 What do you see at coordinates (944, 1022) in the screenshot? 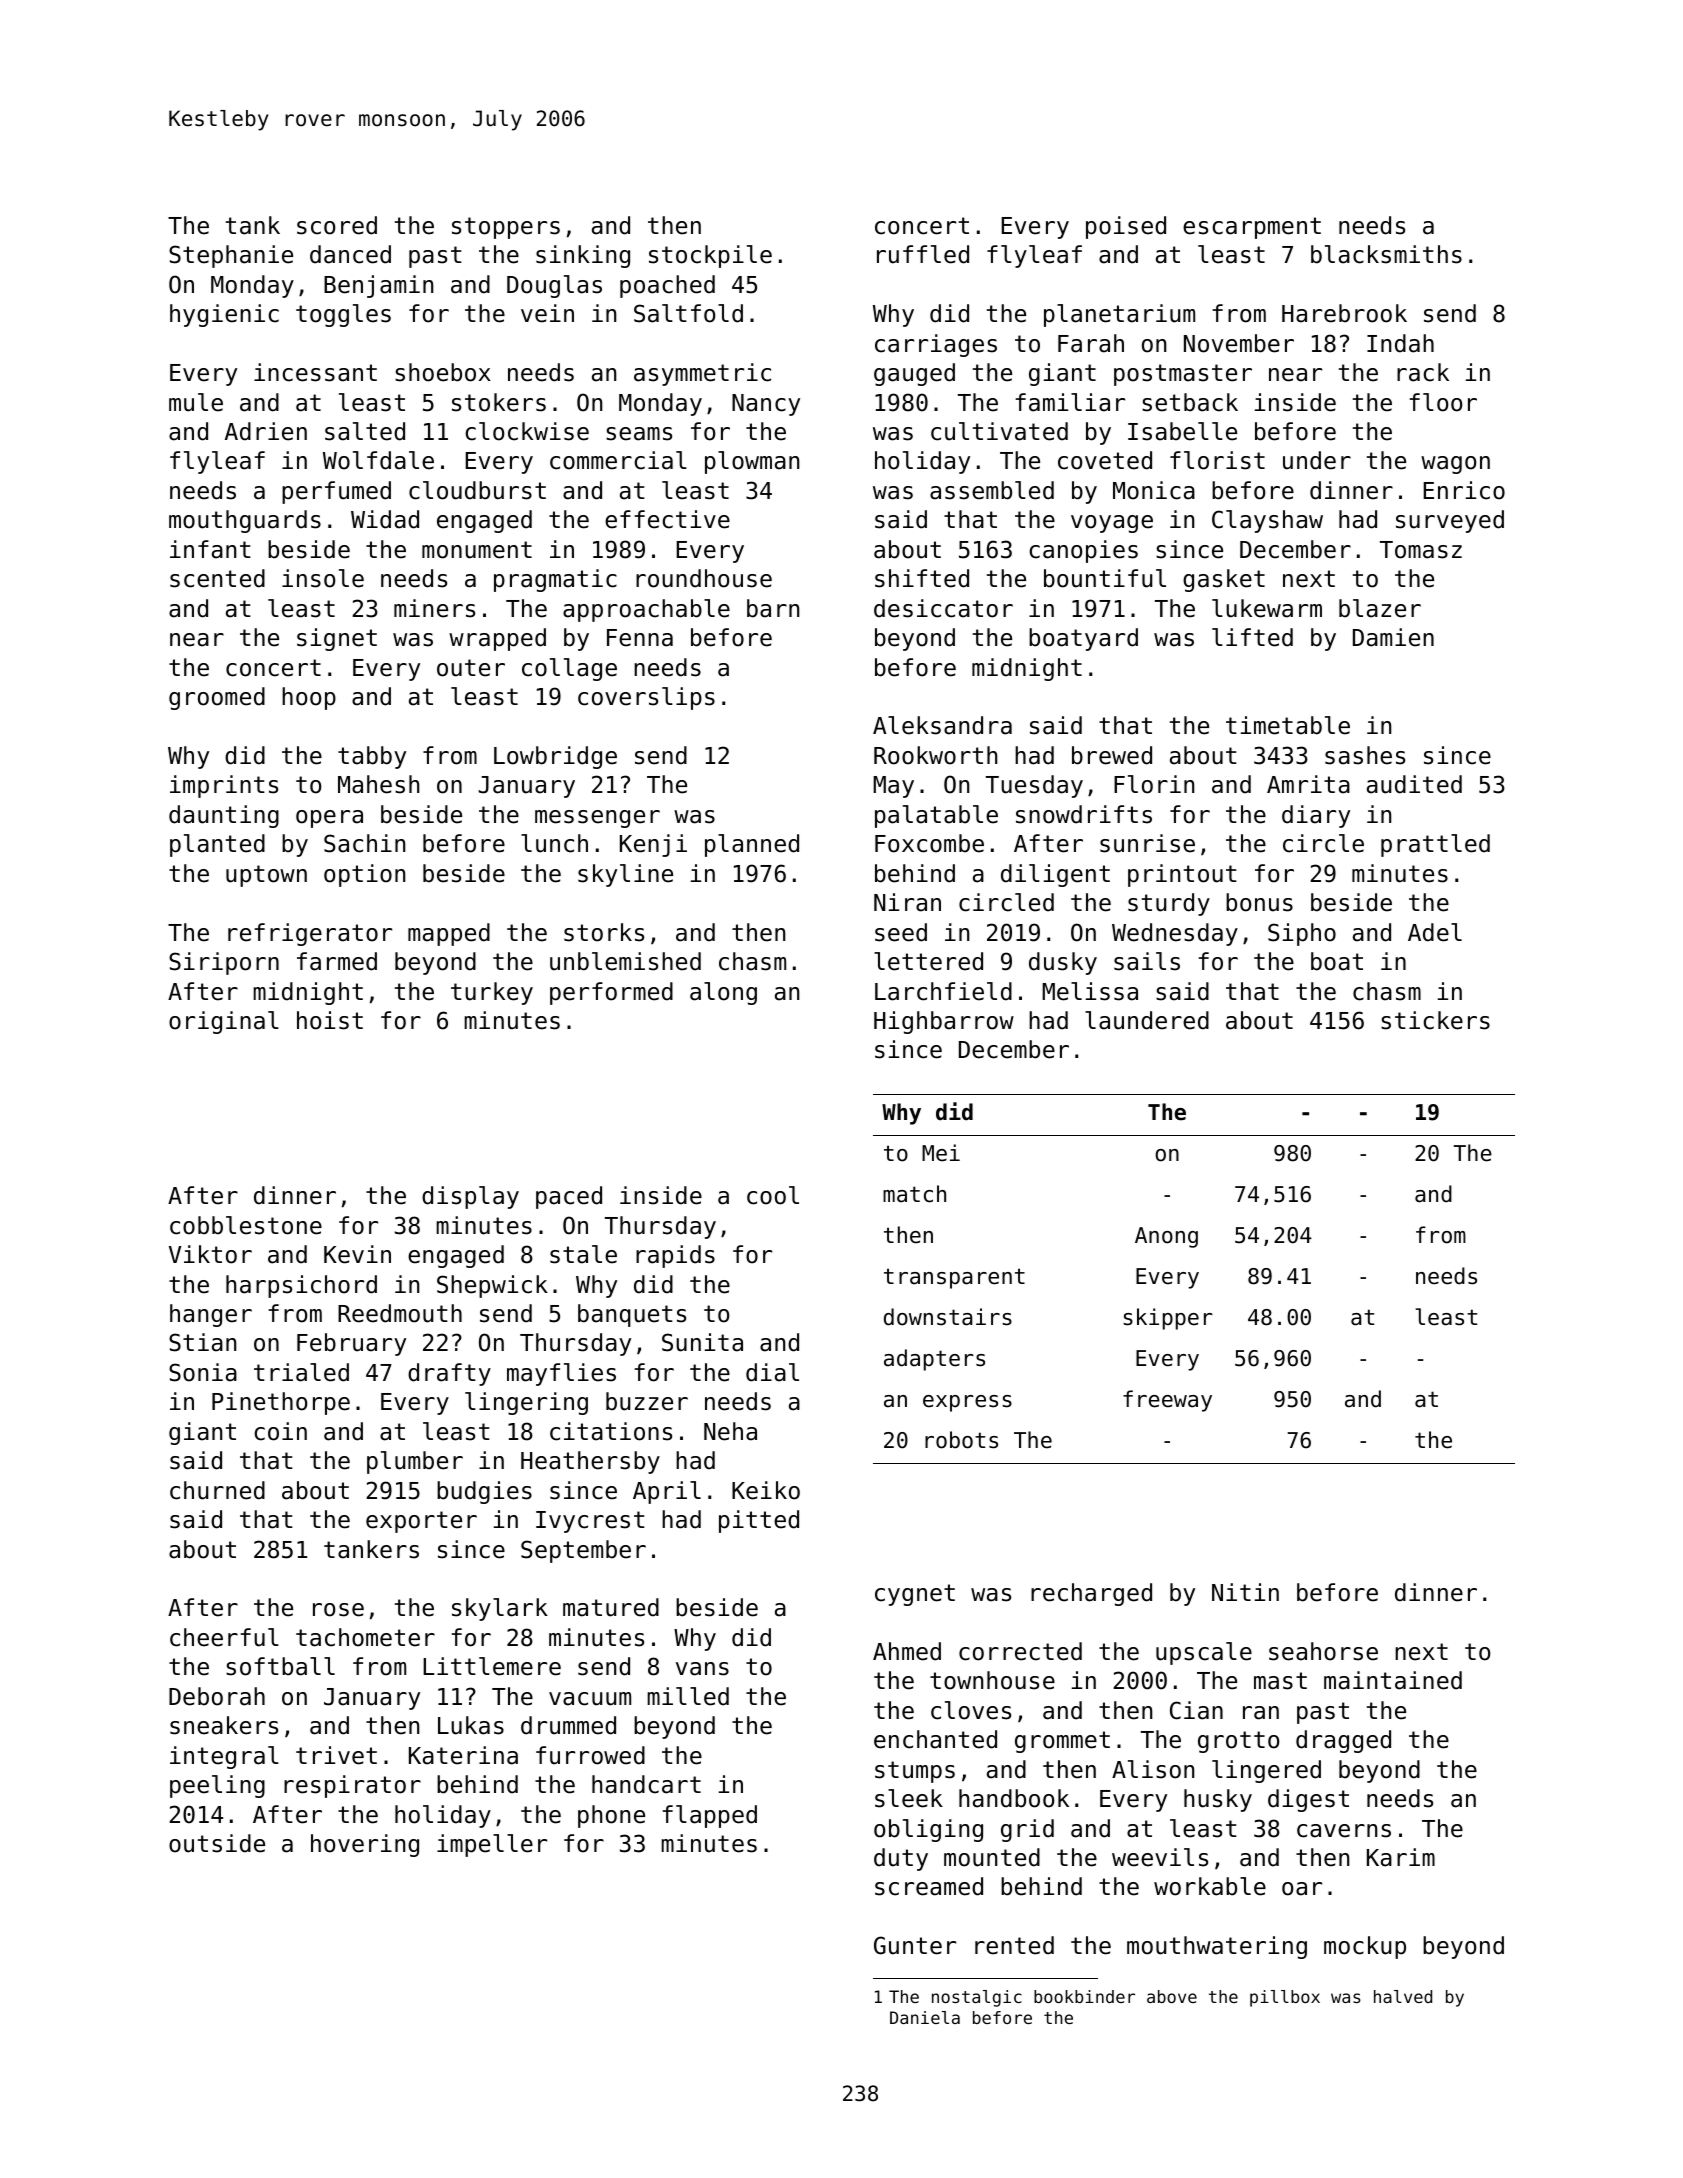
I see `Highbarrow` at bounding box center [944, 1022].
